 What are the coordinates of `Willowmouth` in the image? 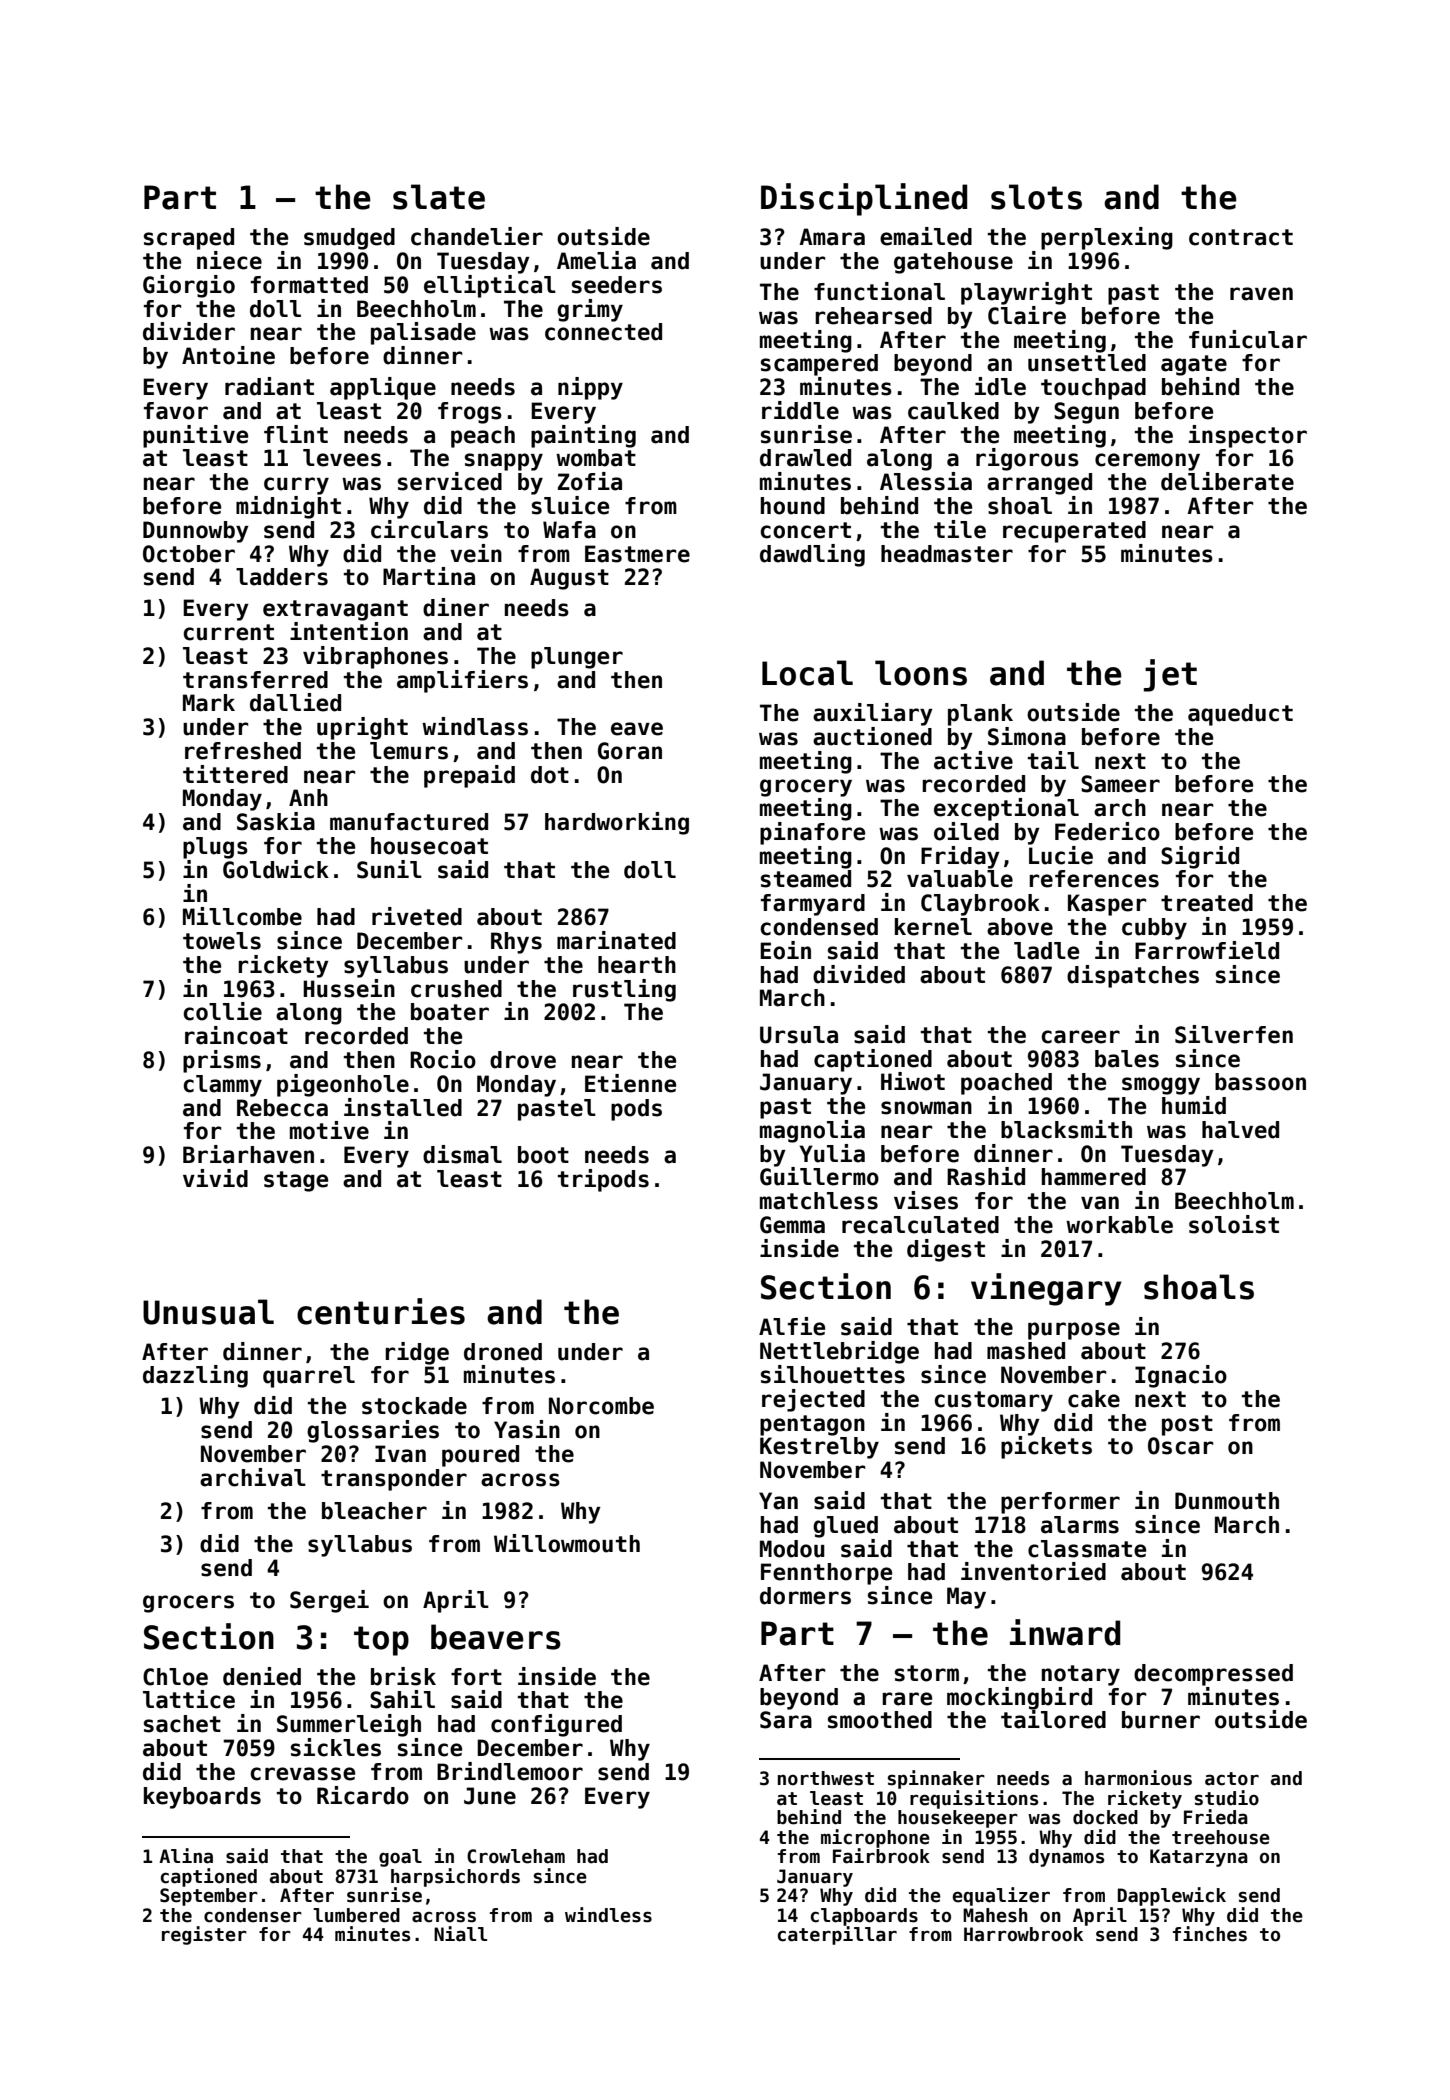 It's located at (567, 1543).
